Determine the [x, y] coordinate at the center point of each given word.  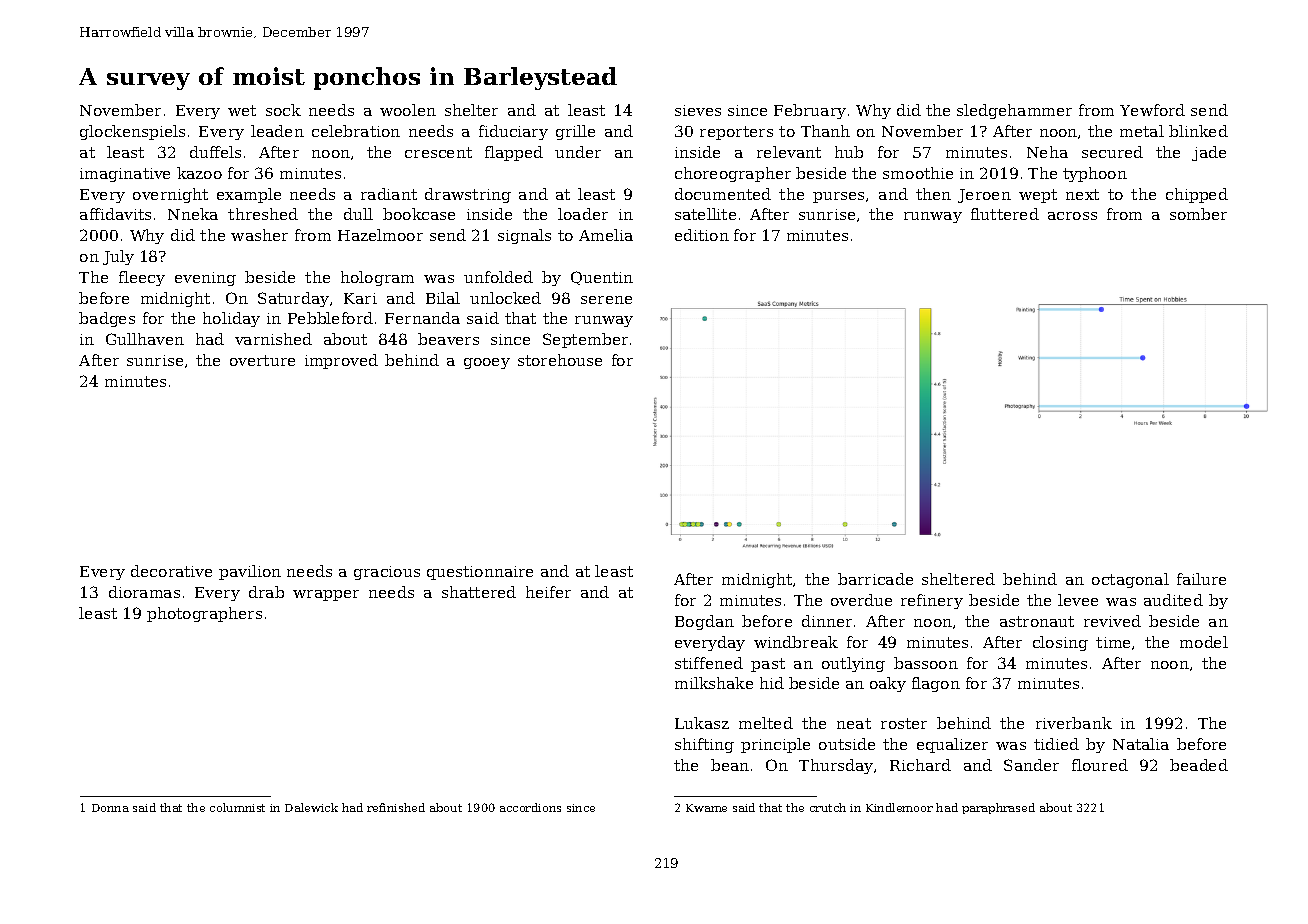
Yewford [1152, 110]
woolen [408, 110]
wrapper [326, 595]
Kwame [706, 808]
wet [242, 110]
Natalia [1141, 744]
